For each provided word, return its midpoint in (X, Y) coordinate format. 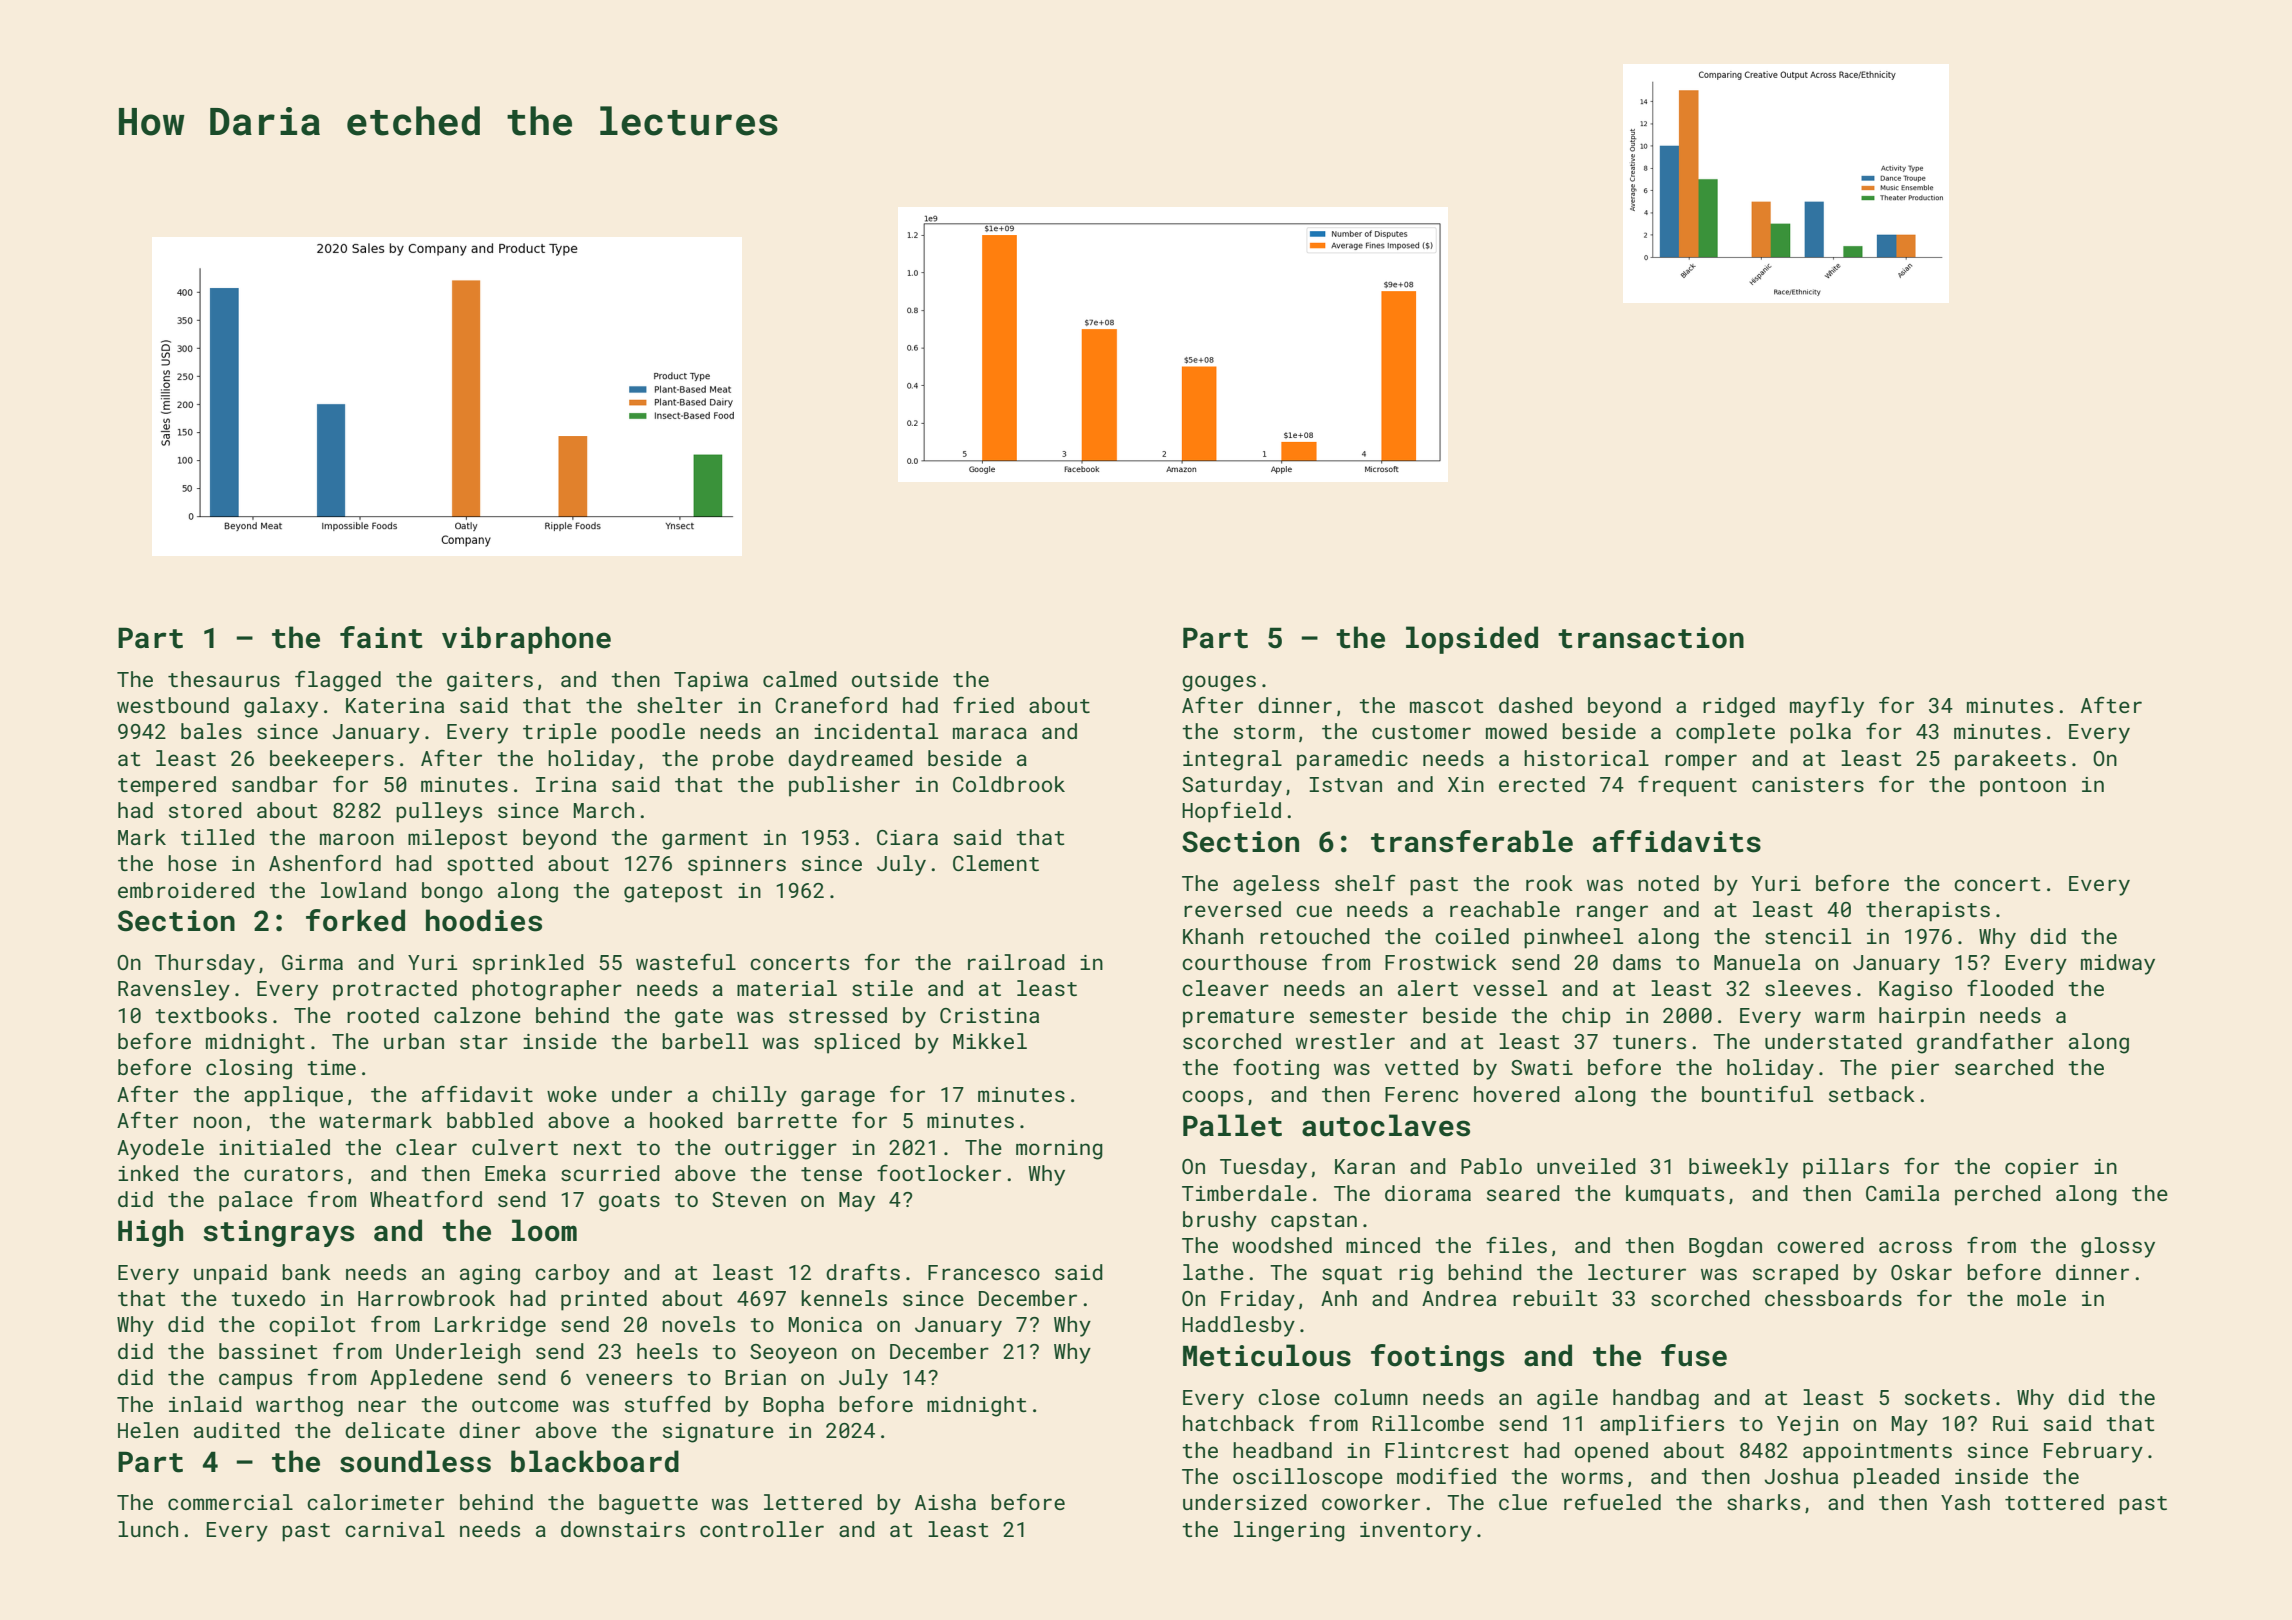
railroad (1016, 962)
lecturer (1637, 1272)
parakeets (2010, 760)
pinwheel (1573, 938)
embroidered (186, 890)
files (1516, 1244)
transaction (1651, 638)
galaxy (281, 707)
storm (1264, 732)
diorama (1428, 1193)
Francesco (984, 1272)
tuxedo (268, 1298)
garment (705, 840)
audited (237, 1430)
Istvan (1345, 784)
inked (148, 1173)
